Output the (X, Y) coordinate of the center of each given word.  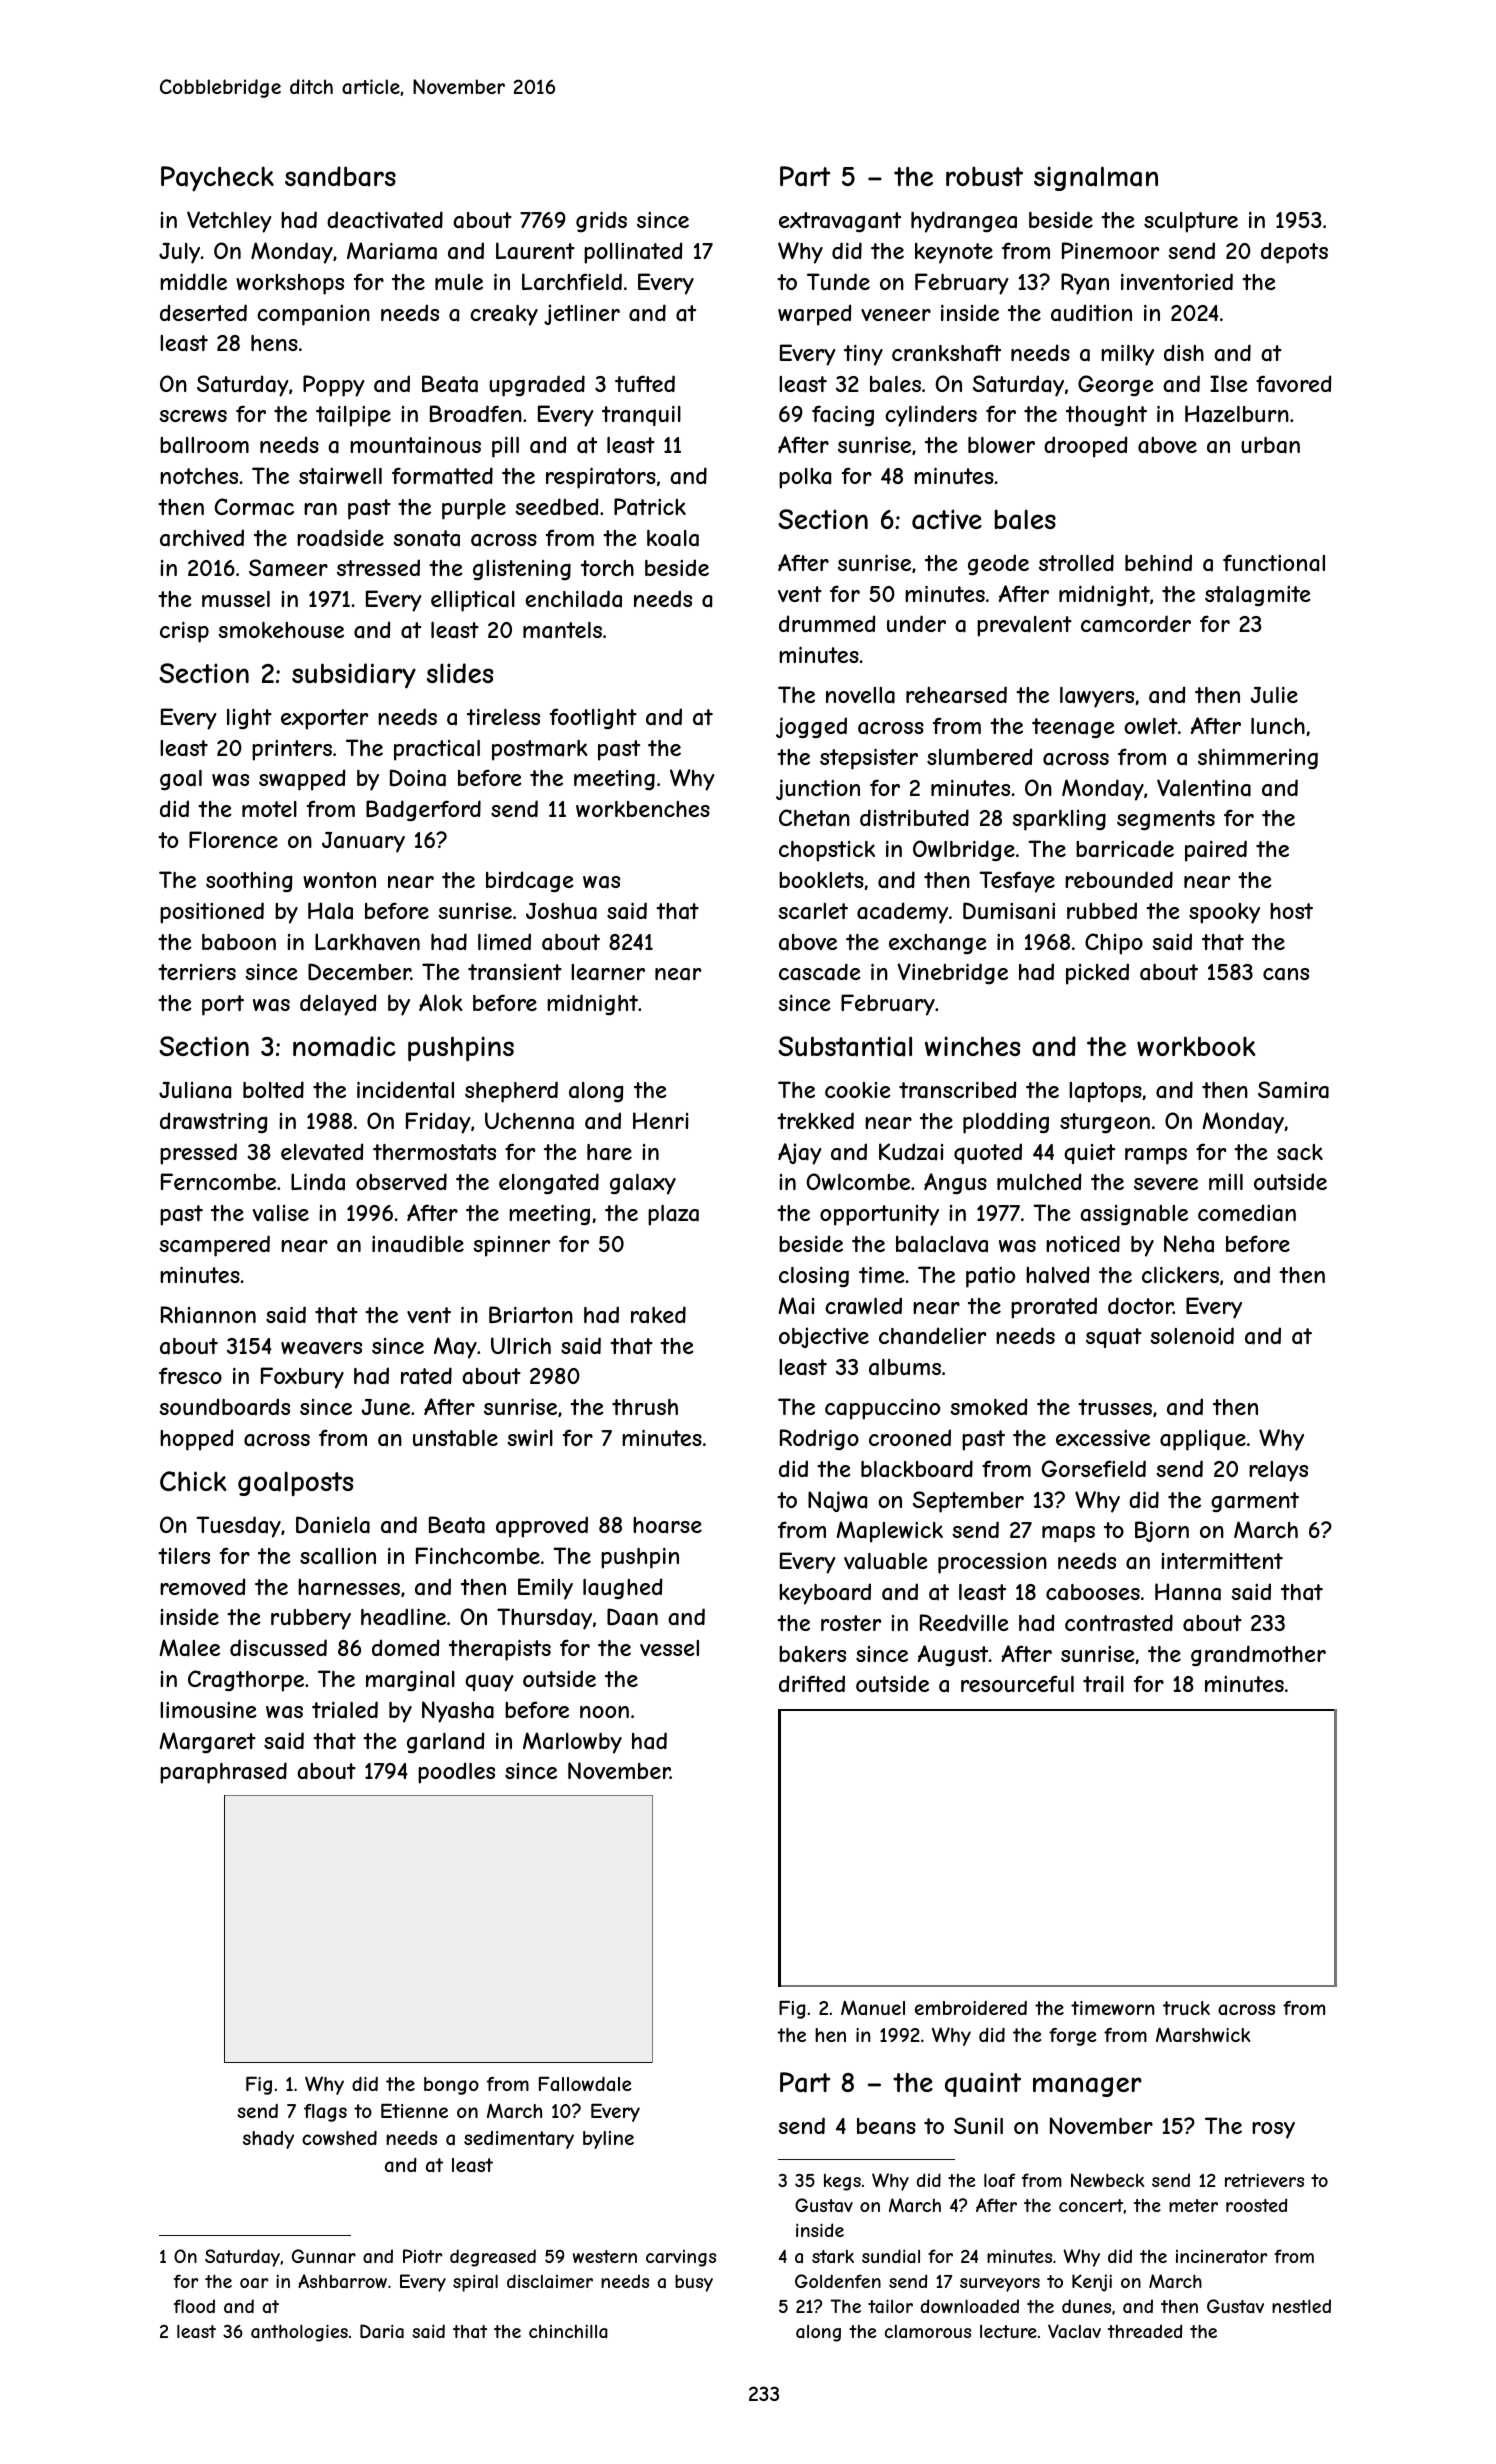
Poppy (334, 386)
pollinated (633, 253)
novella (860, 695)
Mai (796, 1306)
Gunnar (324, 2256)
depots (1294, 253)
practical (437, 750)
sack (1300, 1152)
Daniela (333, 1525)
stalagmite (1258, 596)
